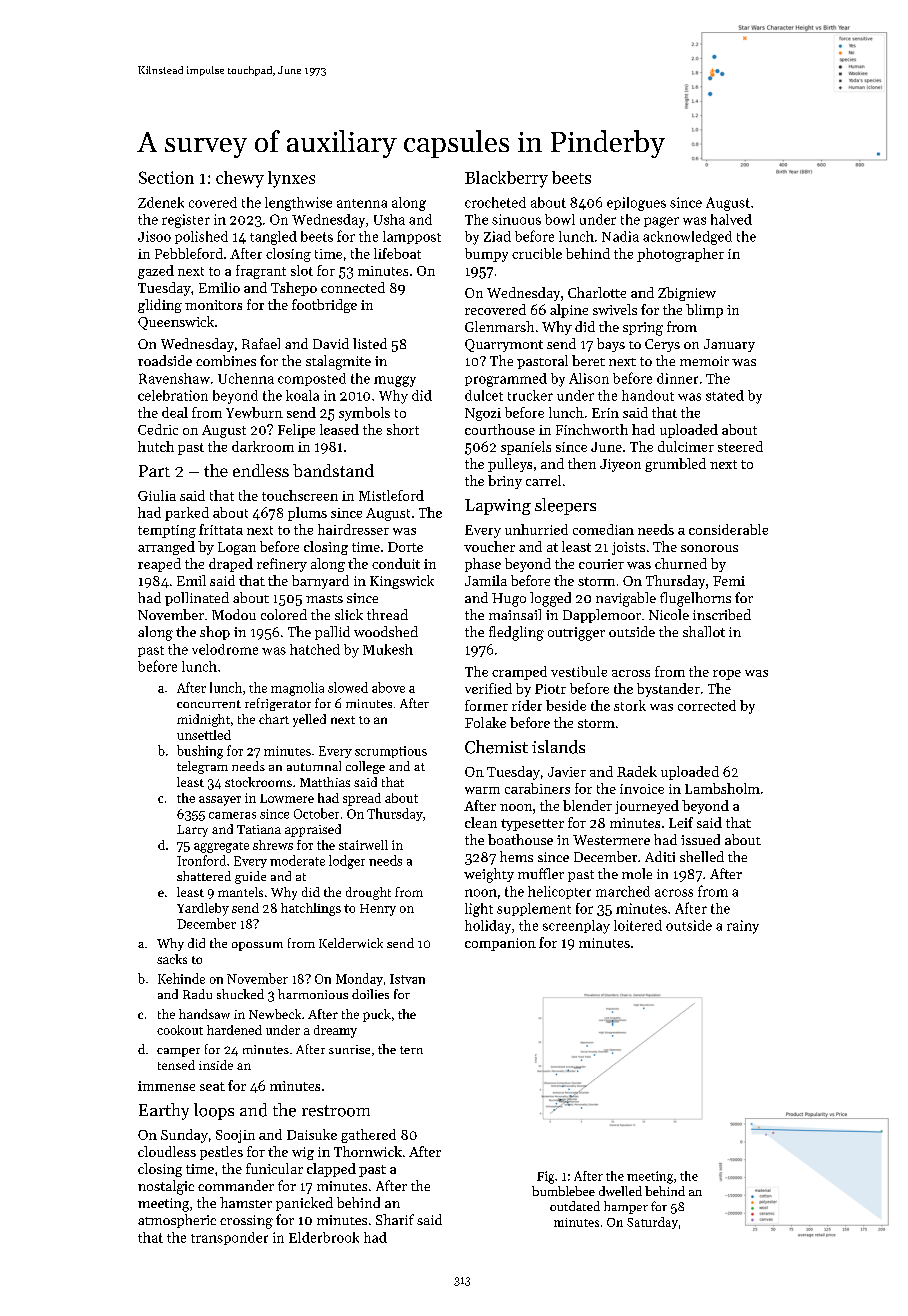  Describe the element at coordinates (722, 614) in the screenshot. I see `inscribed` at that location.
